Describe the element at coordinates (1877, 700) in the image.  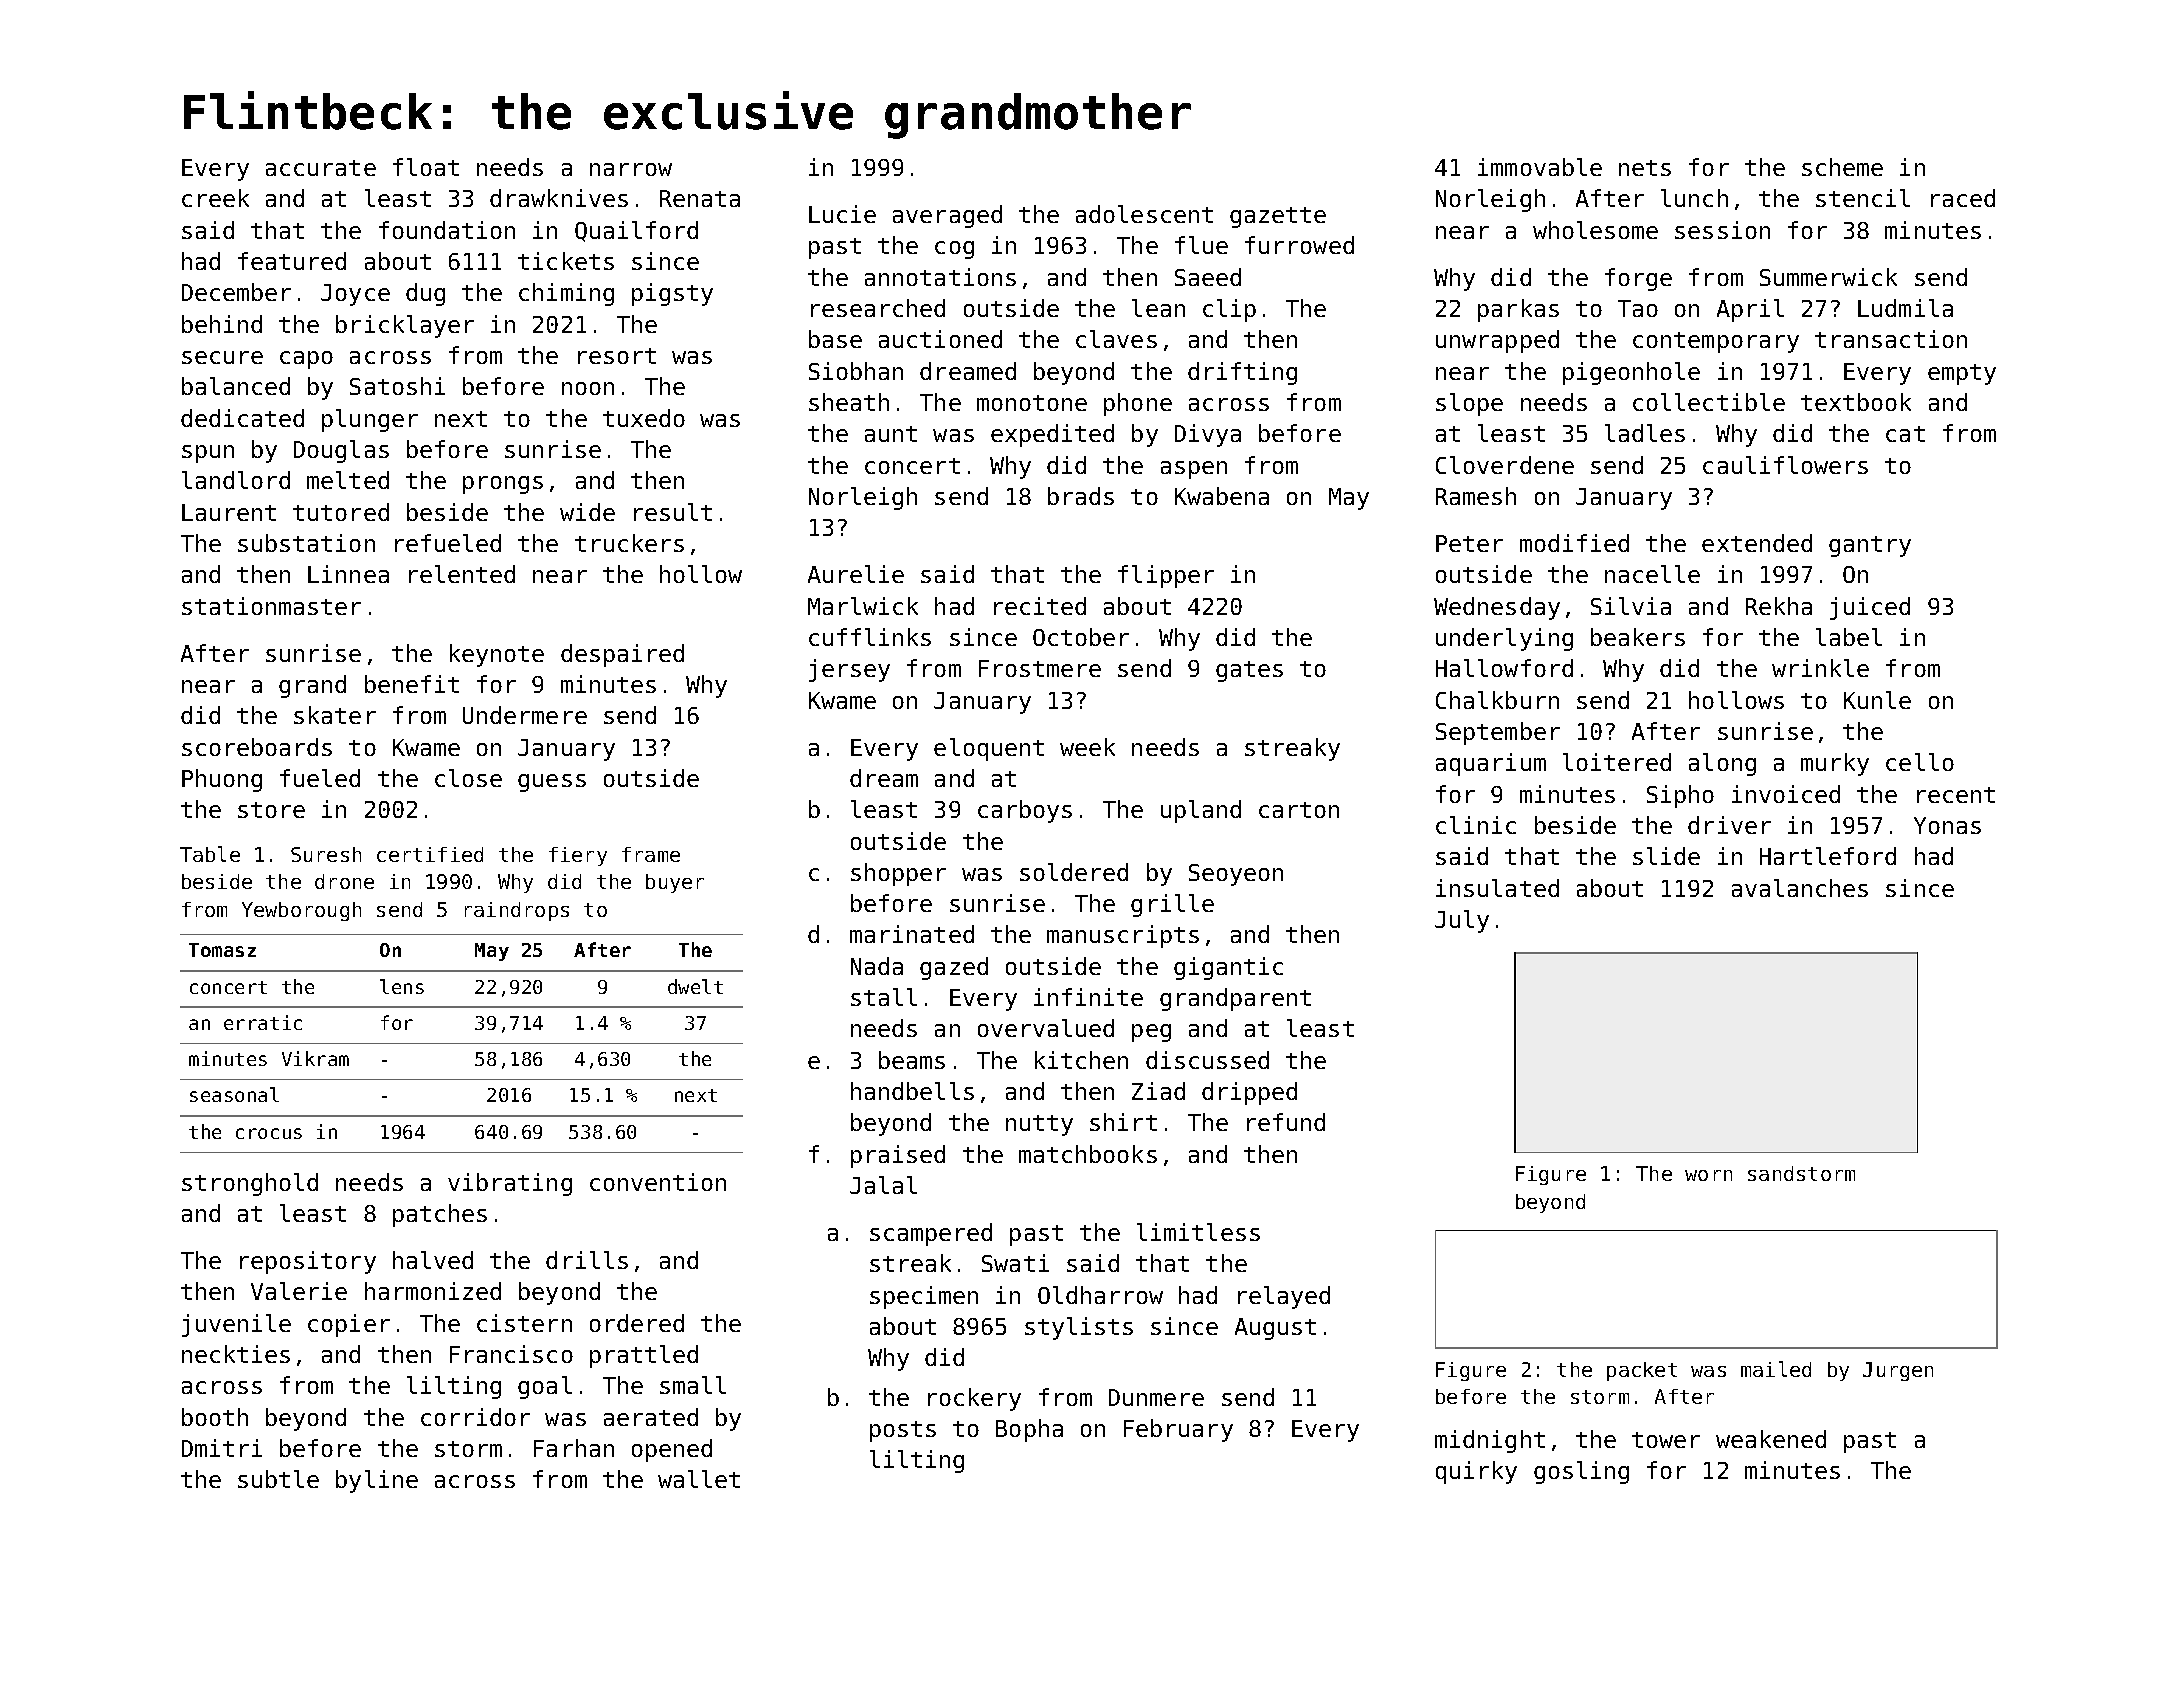
I see `Kunle` at that location.
